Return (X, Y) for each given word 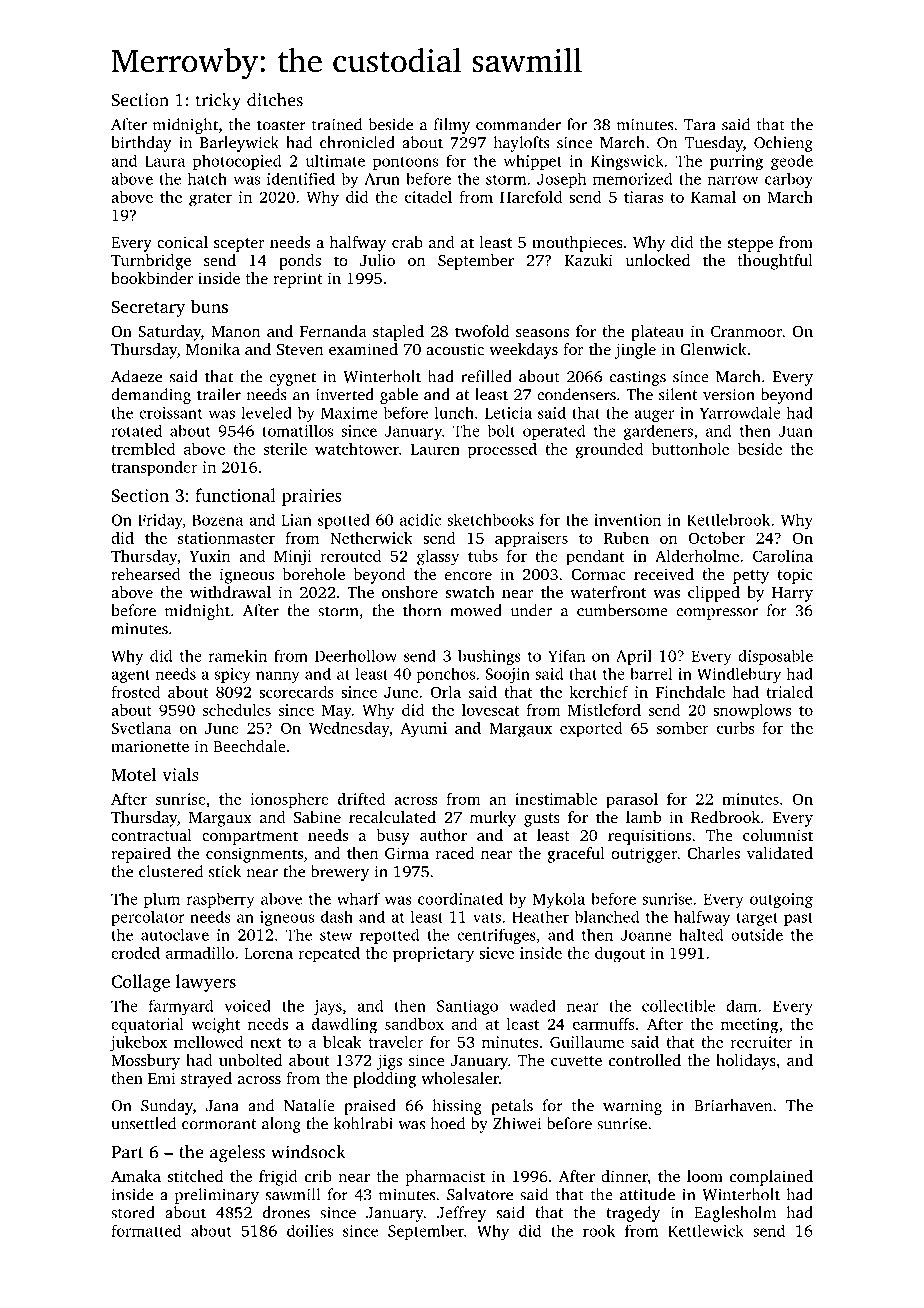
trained (337, 124)
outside (757, 934)
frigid (278, 1178)
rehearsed (146, 574)
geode (792, 162)
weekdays (523, 351)
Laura (165, 161)
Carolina (783, 556)
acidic (420, 519)
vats (487, 918)
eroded (135, 953)
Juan (796, 431)
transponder (154, 469)
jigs (389, 1062)
